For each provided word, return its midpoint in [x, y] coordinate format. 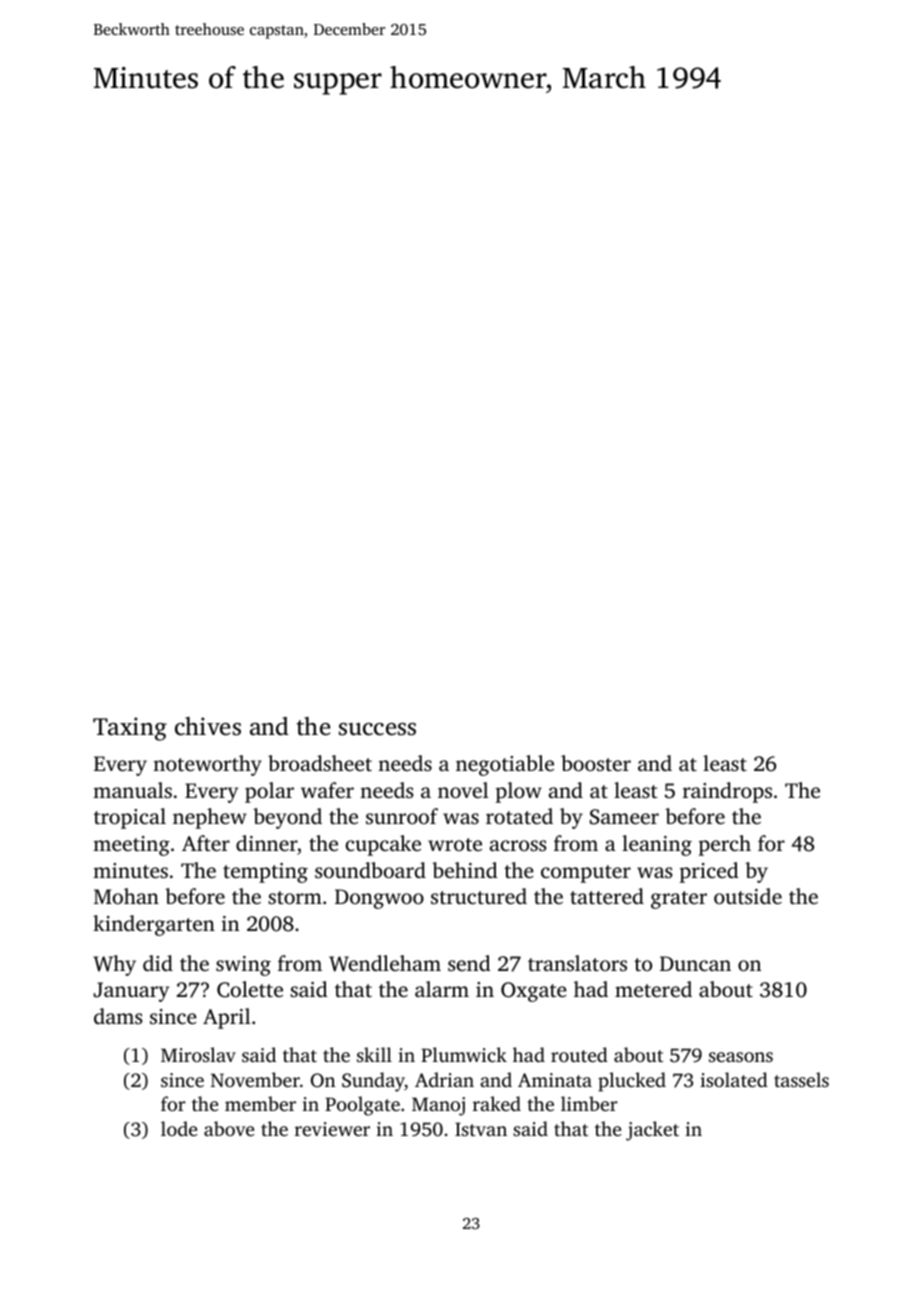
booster [596, 763]
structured [479, 896]
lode [179, 1128]
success [377, 729]
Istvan [481, 1129]
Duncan [695, 963]
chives [208, 726]
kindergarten [154, 925]
